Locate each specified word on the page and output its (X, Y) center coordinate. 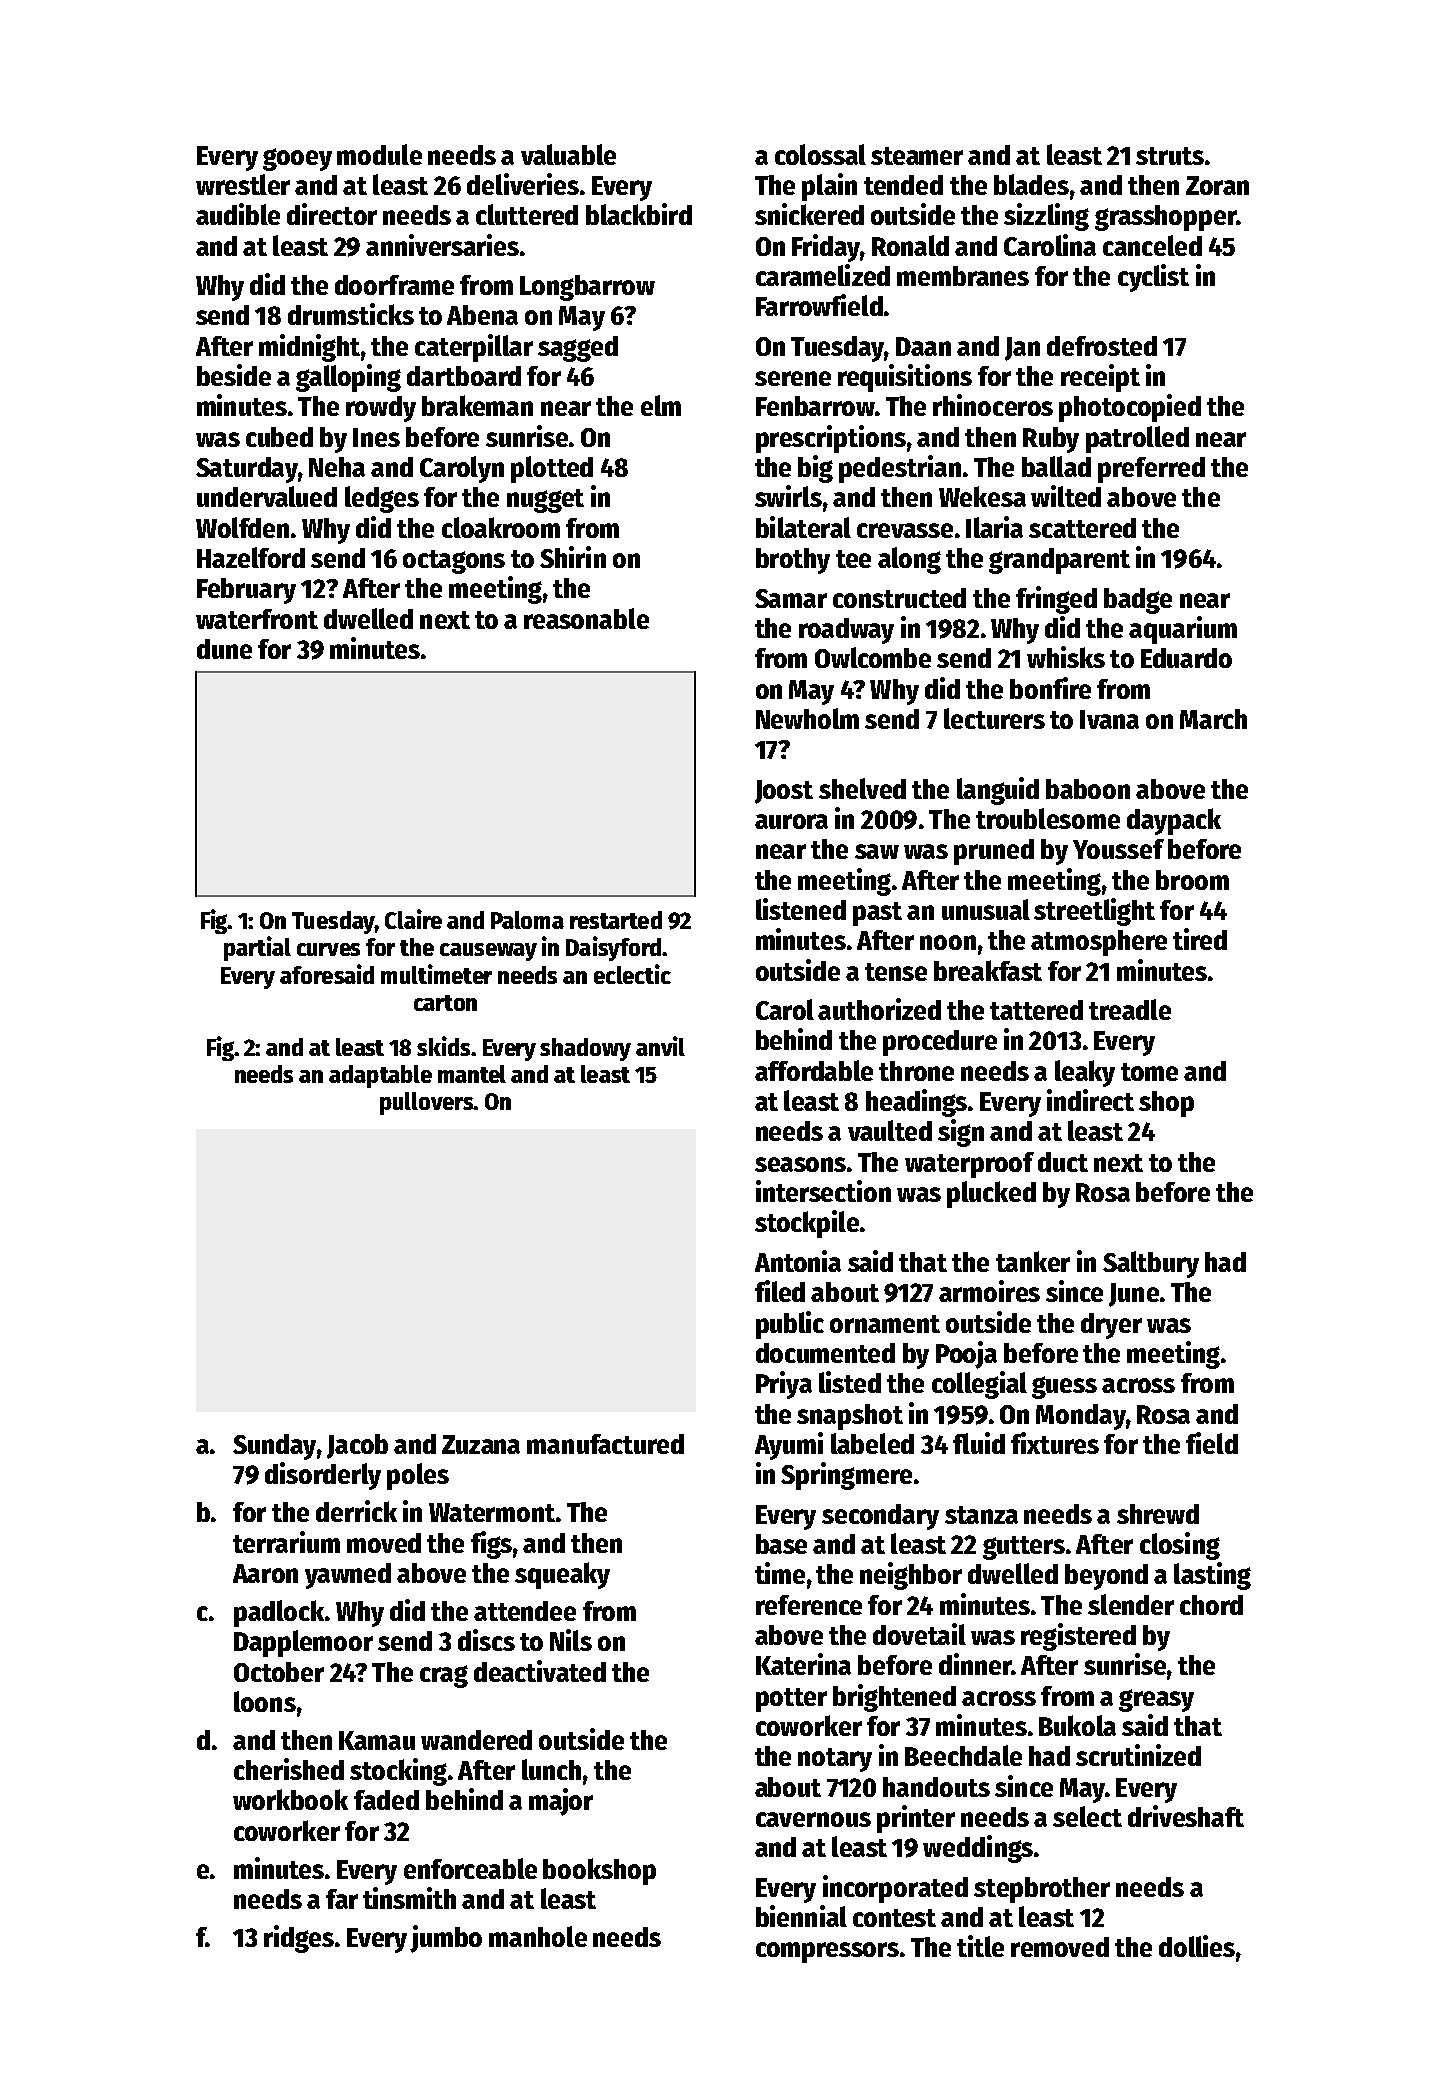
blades (1031, 184)
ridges (299, 1939)
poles (418, 1476)
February (246, 591)
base (781, 1544)
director (332, 214)
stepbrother (1042, 1890)
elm (661, 405)
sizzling (1046, 217)
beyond (1106, 1577)
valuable (568, 154)
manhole (538, 1936)
